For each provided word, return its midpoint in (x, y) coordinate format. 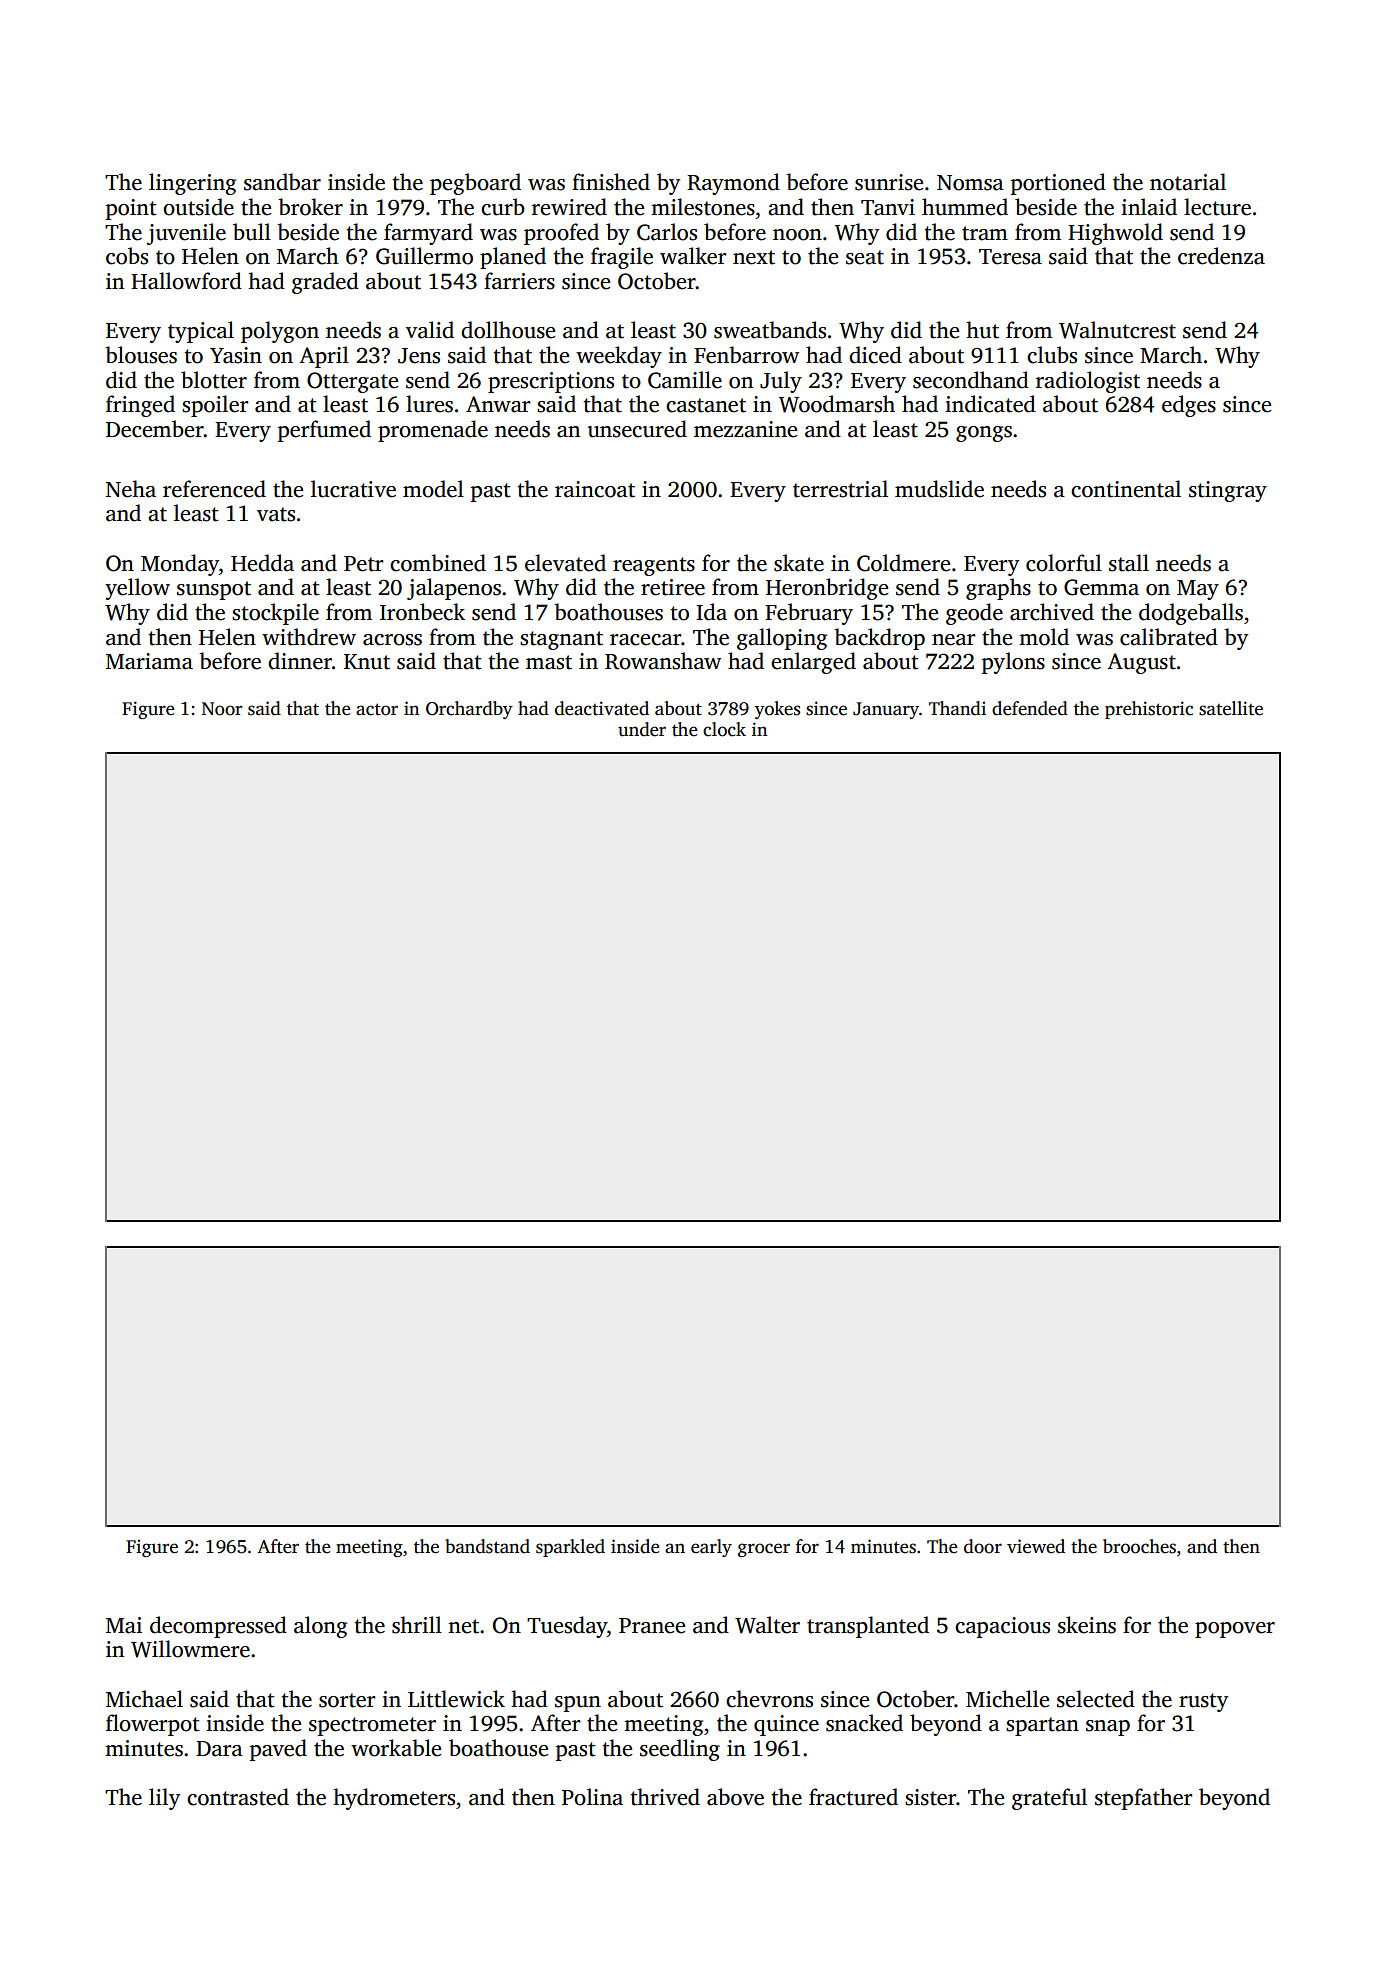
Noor (222, 709)
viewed (1036, 1546)
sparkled (570, 1548)
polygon (280, 332)
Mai (124, 1625)
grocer (764, 1550)
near (953, 640)
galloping (782, 639)
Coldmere (903, 563)
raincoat (595, 489)
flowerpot (153, 1725)
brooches (1139, 1546)
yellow (137, 589)
